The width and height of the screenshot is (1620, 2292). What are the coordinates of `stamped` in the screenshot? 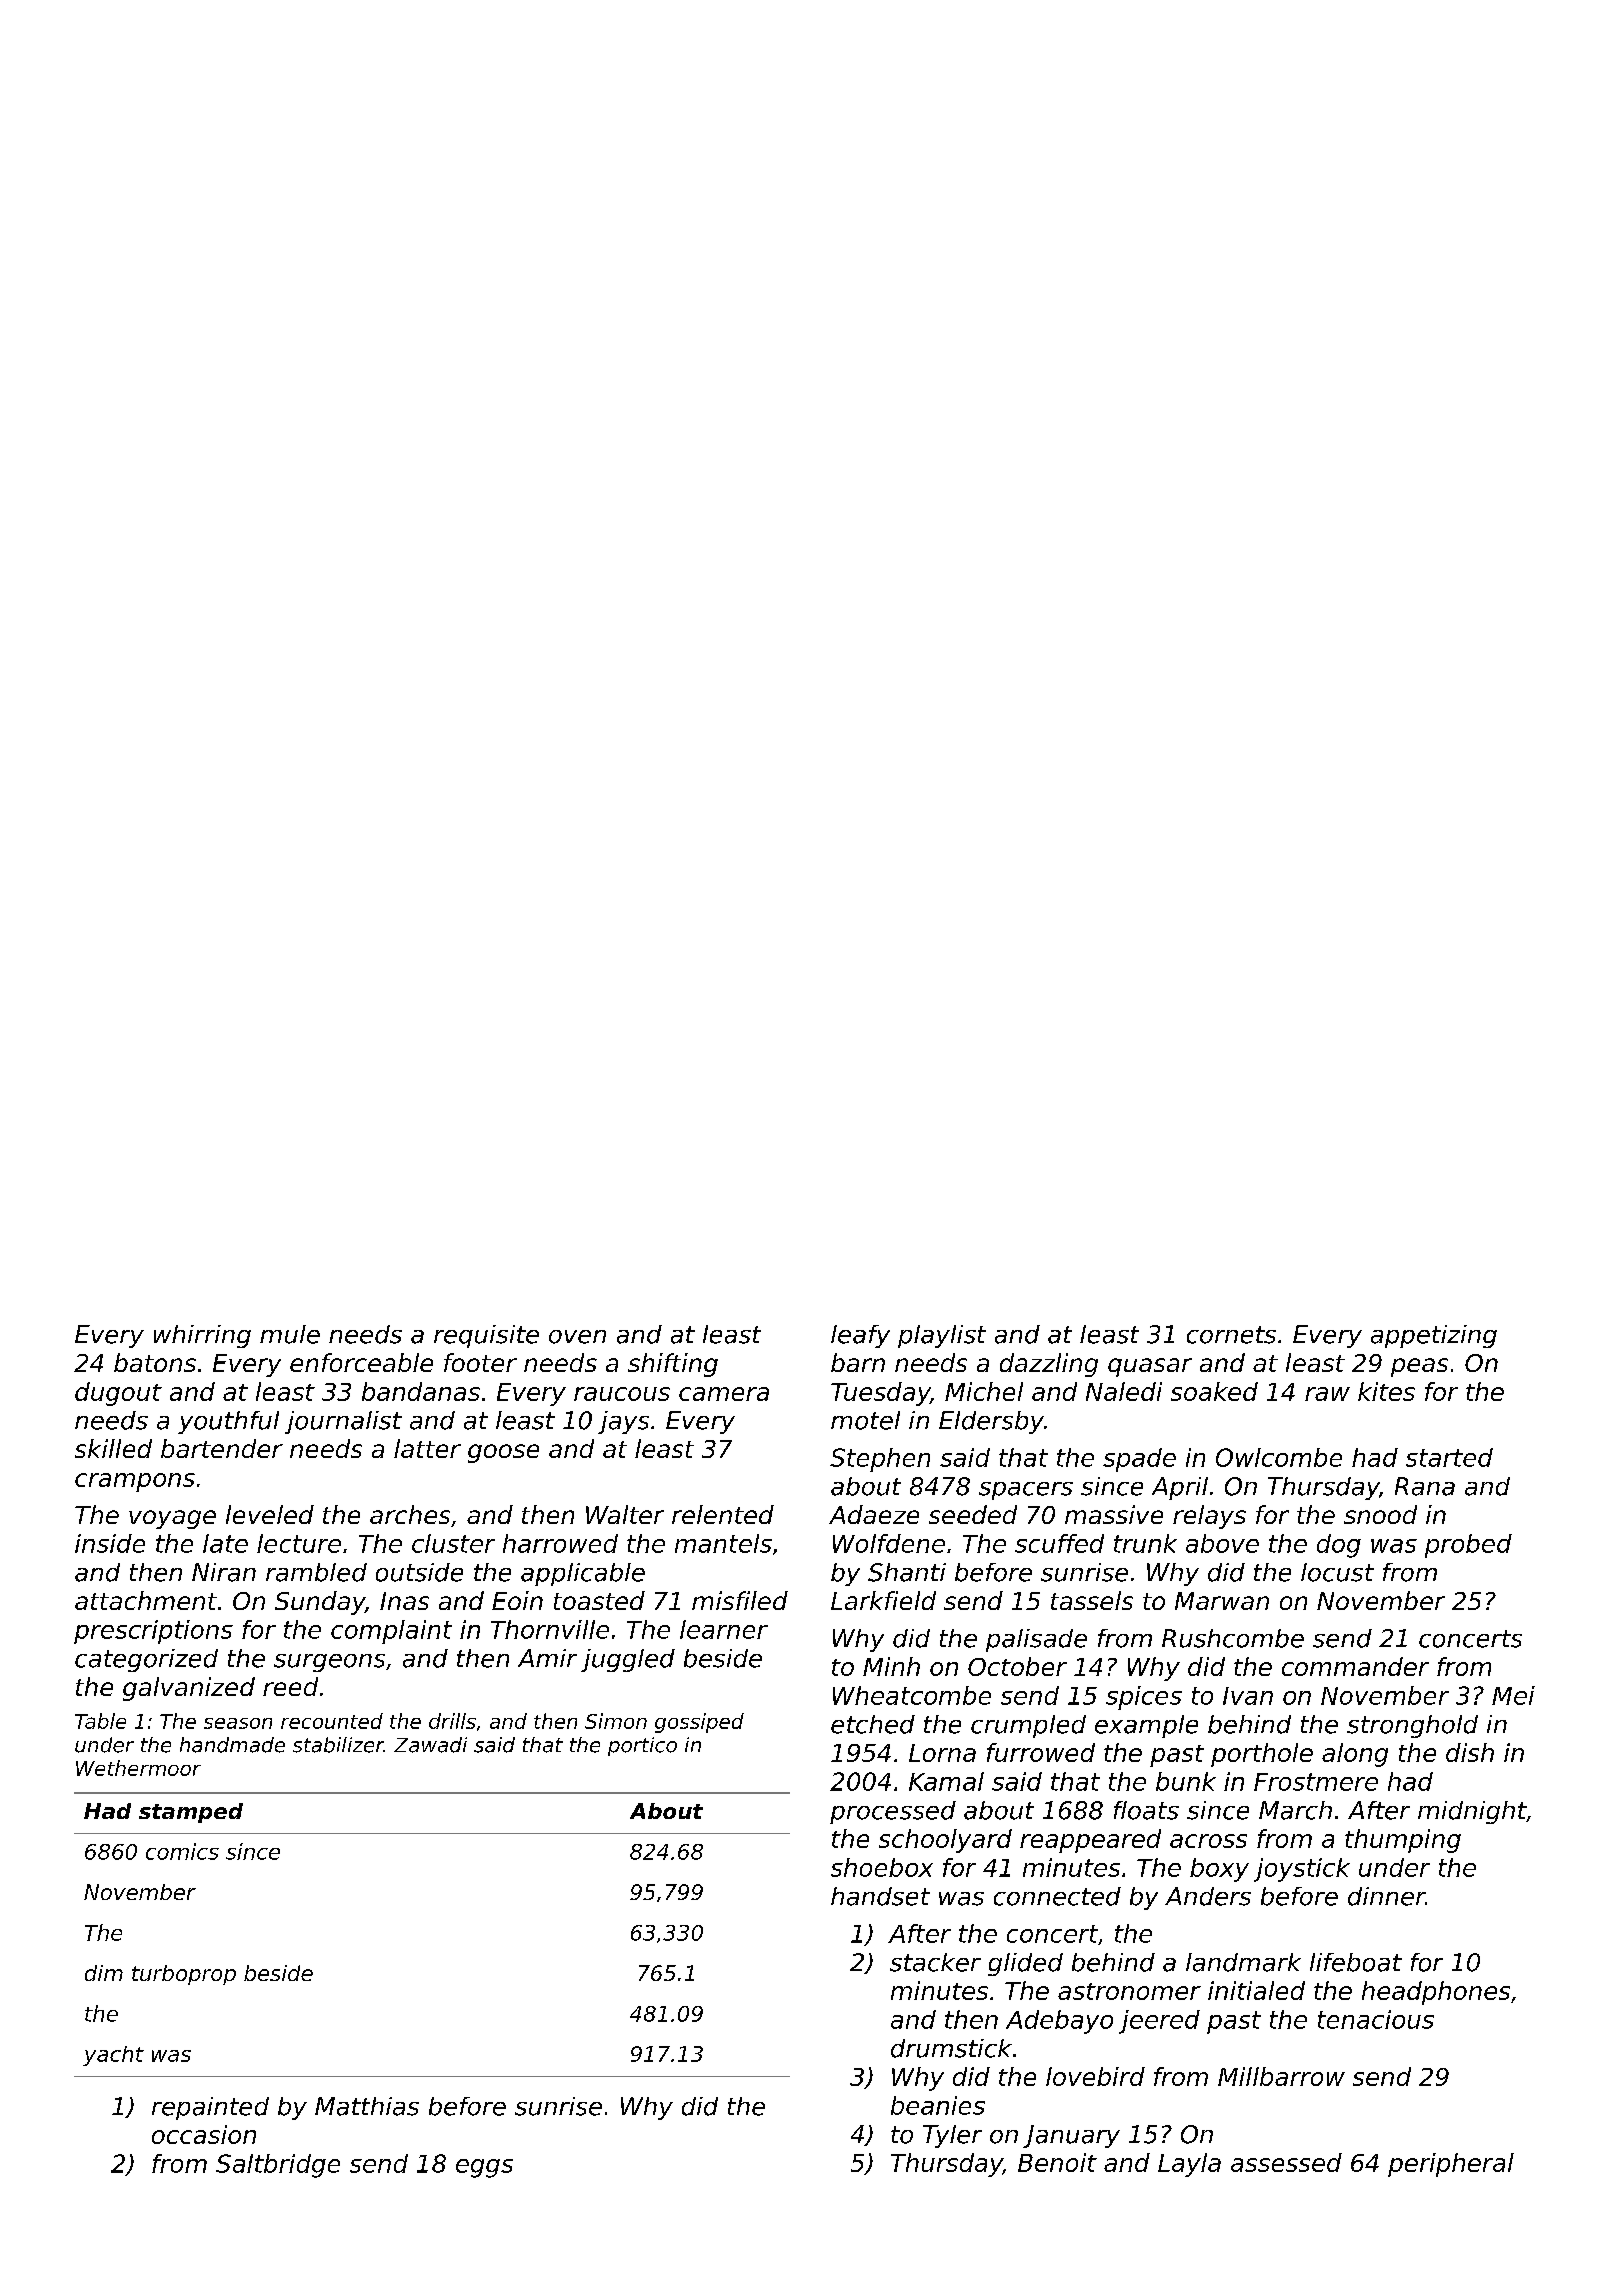 It's located at (191, 1813).
